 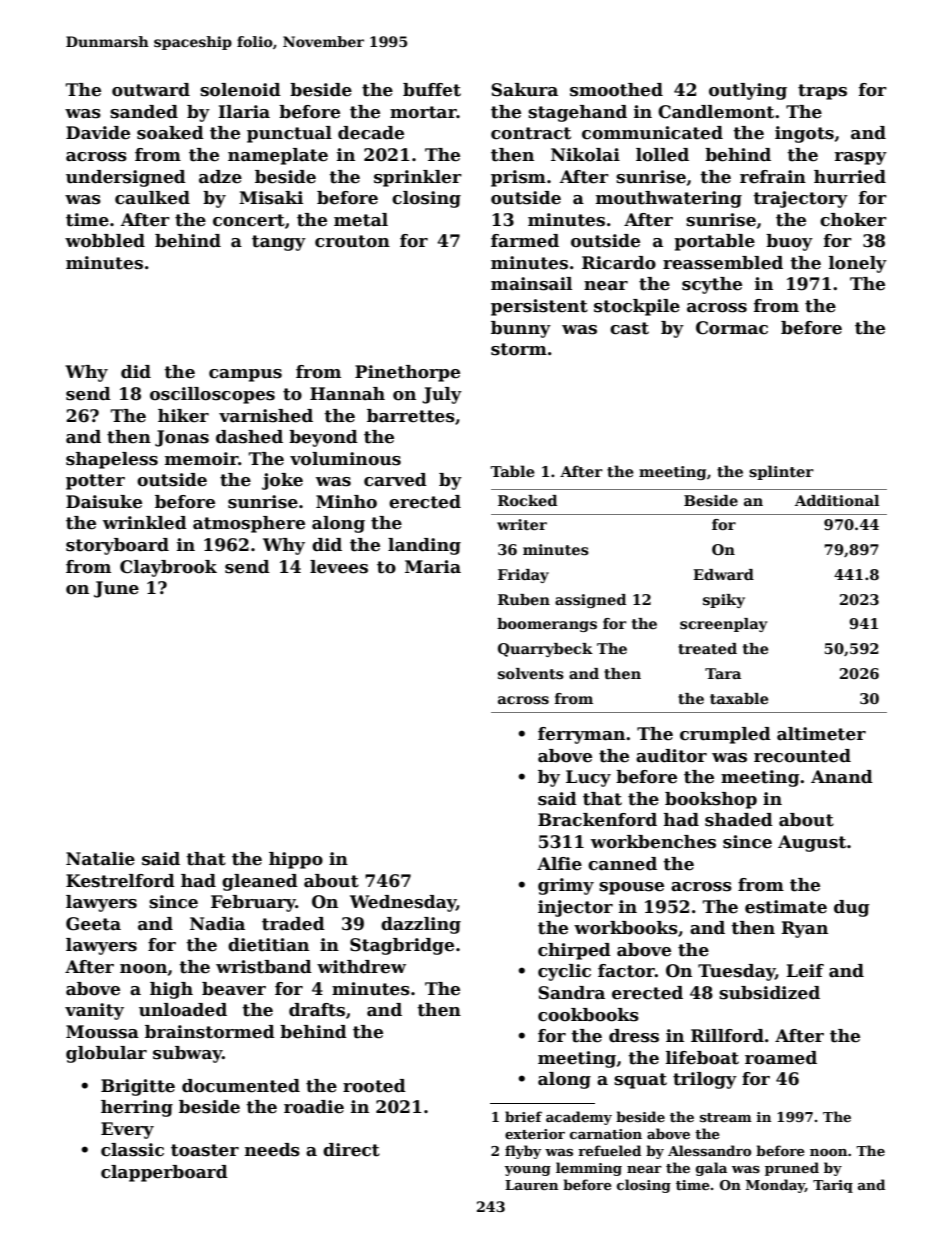 I want to click on Ruben, so click(x=524, y=599).
